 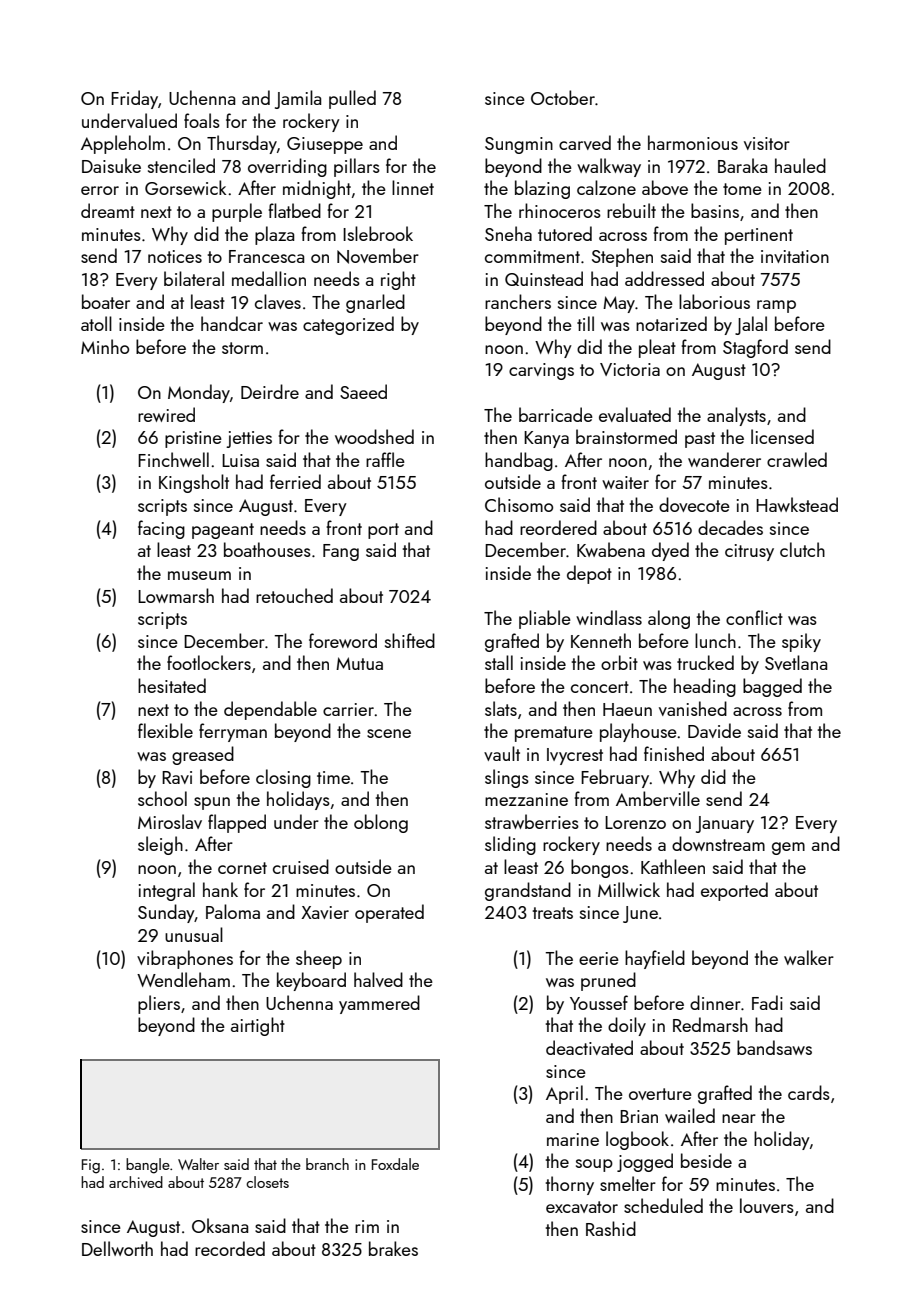 What do you see at coordinates (563, 97) in the screenshot?
I see `October` at bounding box center [563, 97].
